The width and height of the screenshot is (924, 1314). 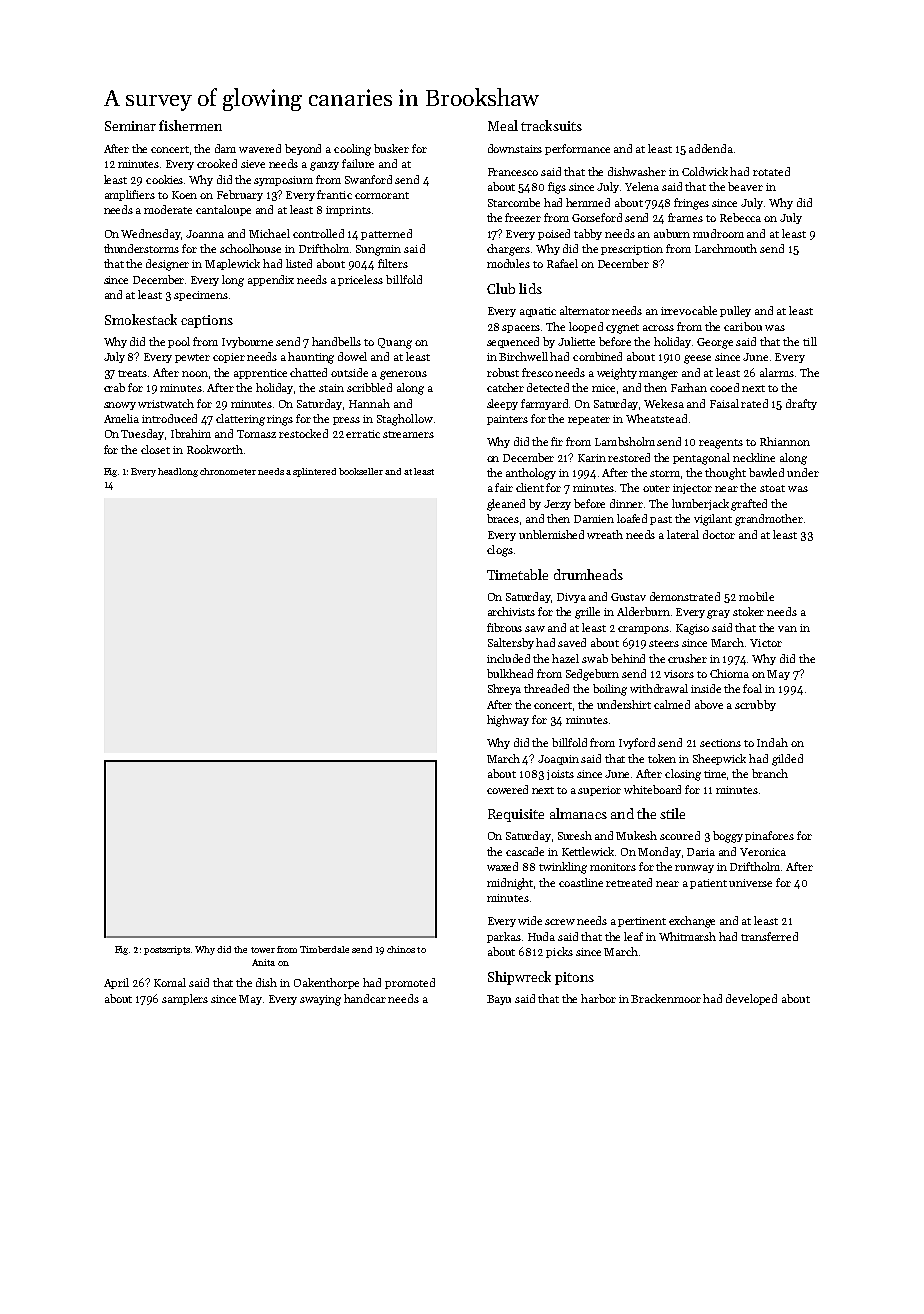 What do you see at coordinates (766, 643) in the screenshot?
I see `Victor` at bounding box center [766, 643].
